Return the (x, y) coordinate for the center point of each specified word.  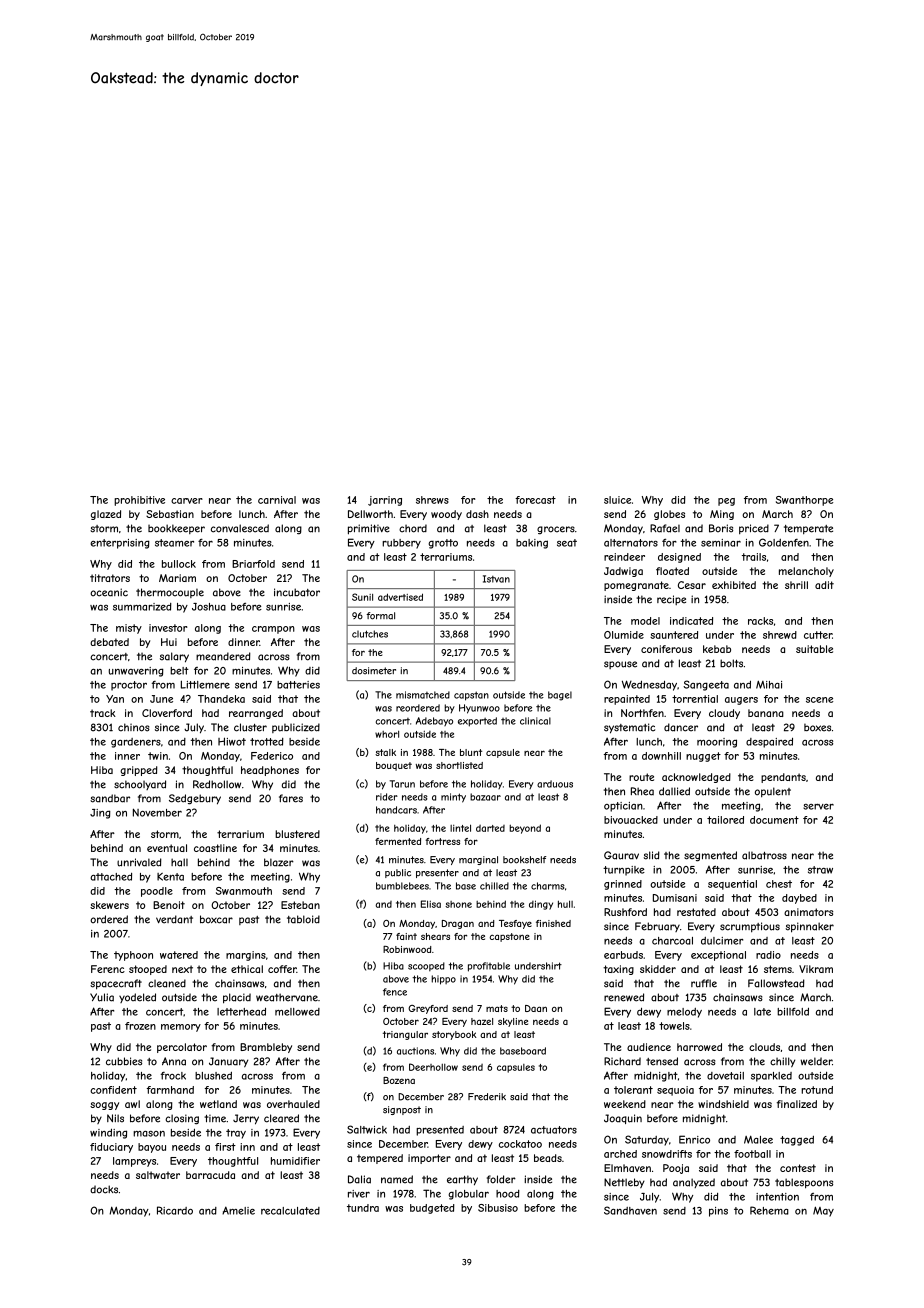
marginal (478, 860)
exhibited (734, 585)
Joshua (209, 607)
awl (132, 1104)
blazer (279, 862)
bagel (560, 696)
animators (808, 912)
